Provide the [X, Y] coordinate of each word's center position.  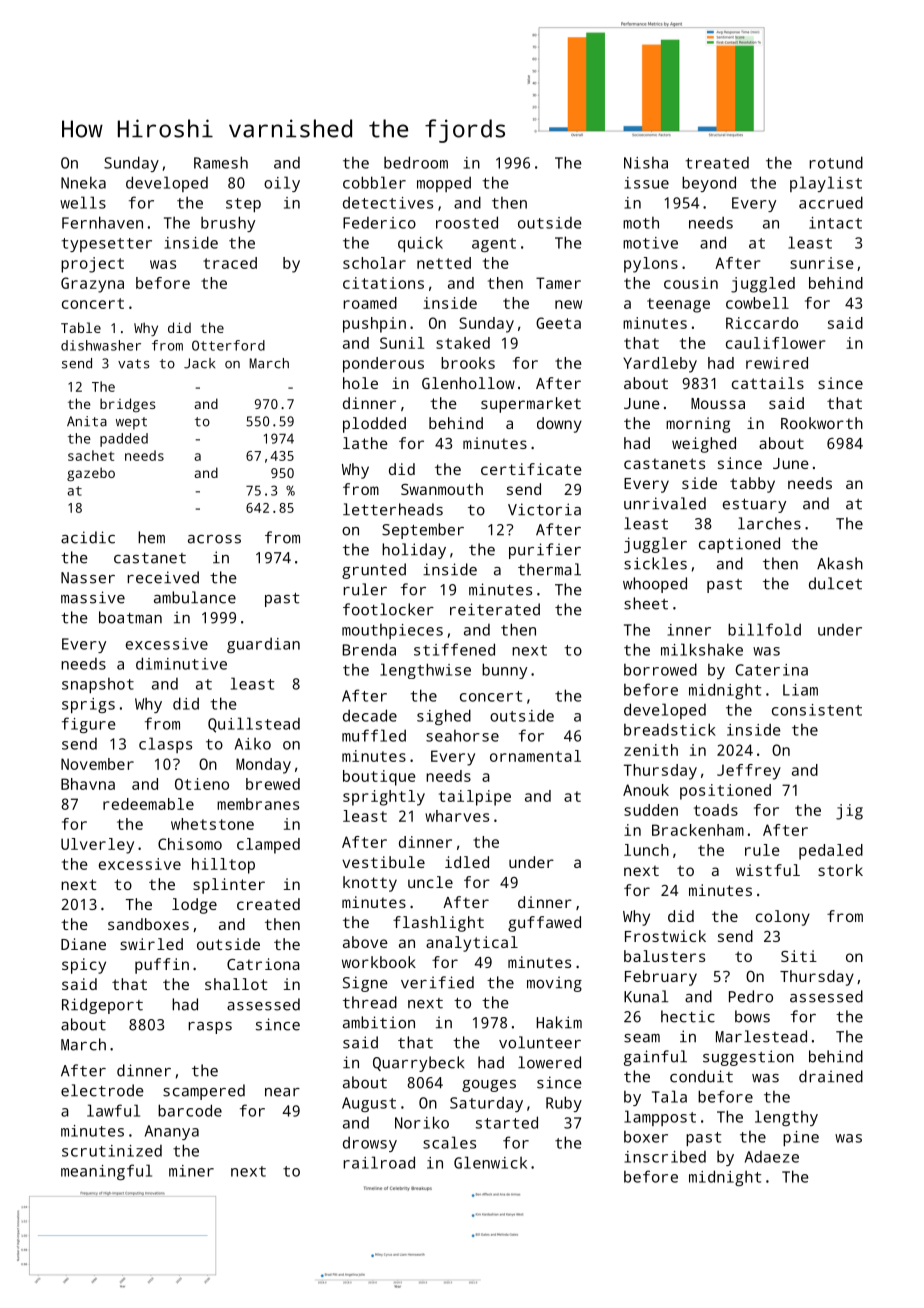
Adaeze [772, 1157]
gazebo [91, 474]
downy [559, 425]
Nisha [646, 163]
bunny [504, 671]
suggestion [748, 1058]
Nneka [83, 182]
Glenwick [490, 1162]
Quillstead [254, 725]
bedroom [416, 162]
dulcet [835, 583]
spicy [84, 966]
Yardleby [660, 365]
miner [191, 1171]
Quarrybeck [418, 1064]
